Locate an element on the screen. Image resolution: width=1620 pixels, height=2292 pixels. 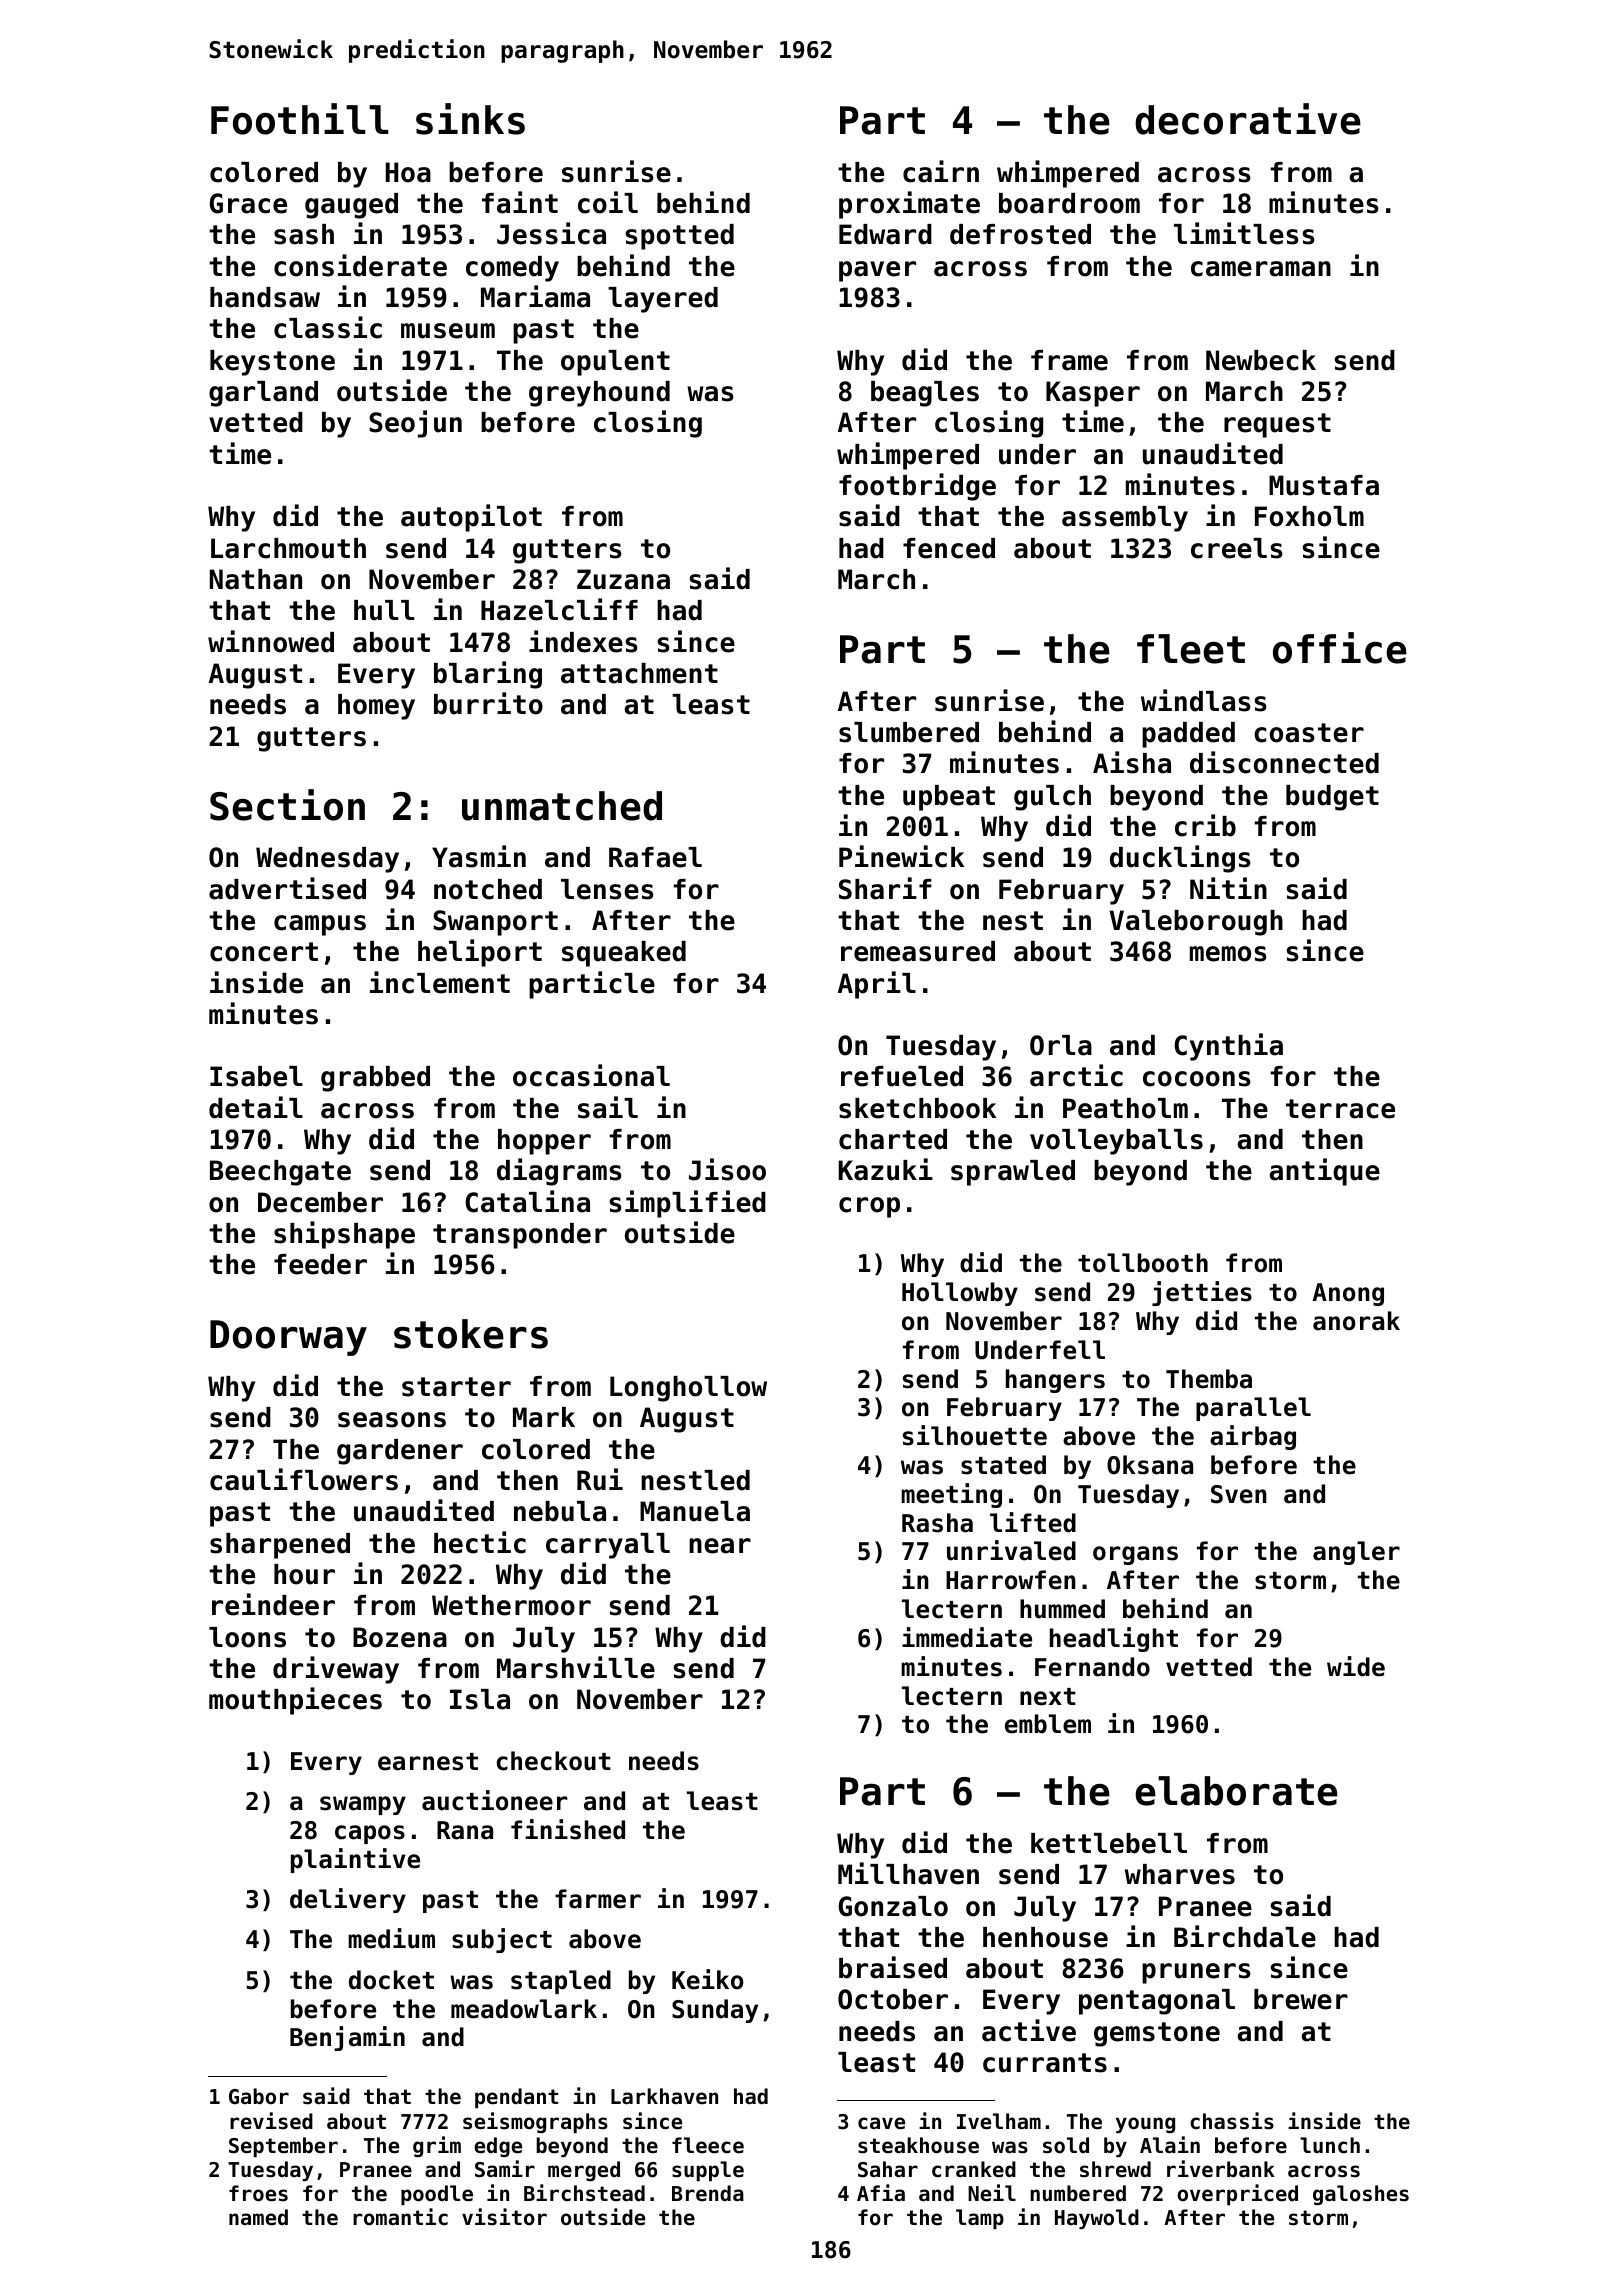
stokers is located at coordinates (471, 1334).
